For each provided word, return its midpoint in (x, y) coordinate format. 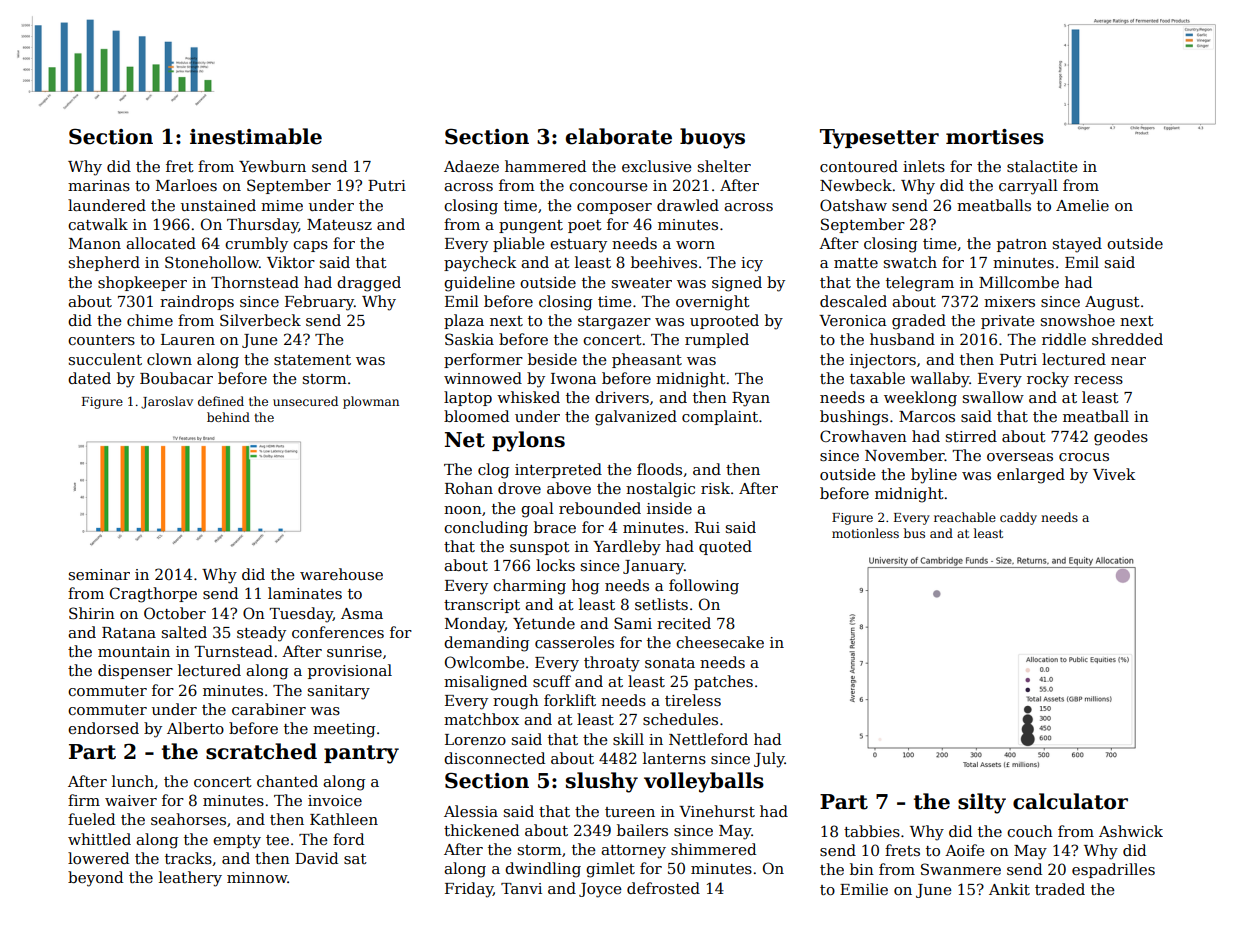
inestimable (256, 136)
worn (695, 245)
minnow (257, 877)
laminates (305, 593)
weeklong (920, 399)
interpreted (558, 470)
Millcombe (1019, 282)
